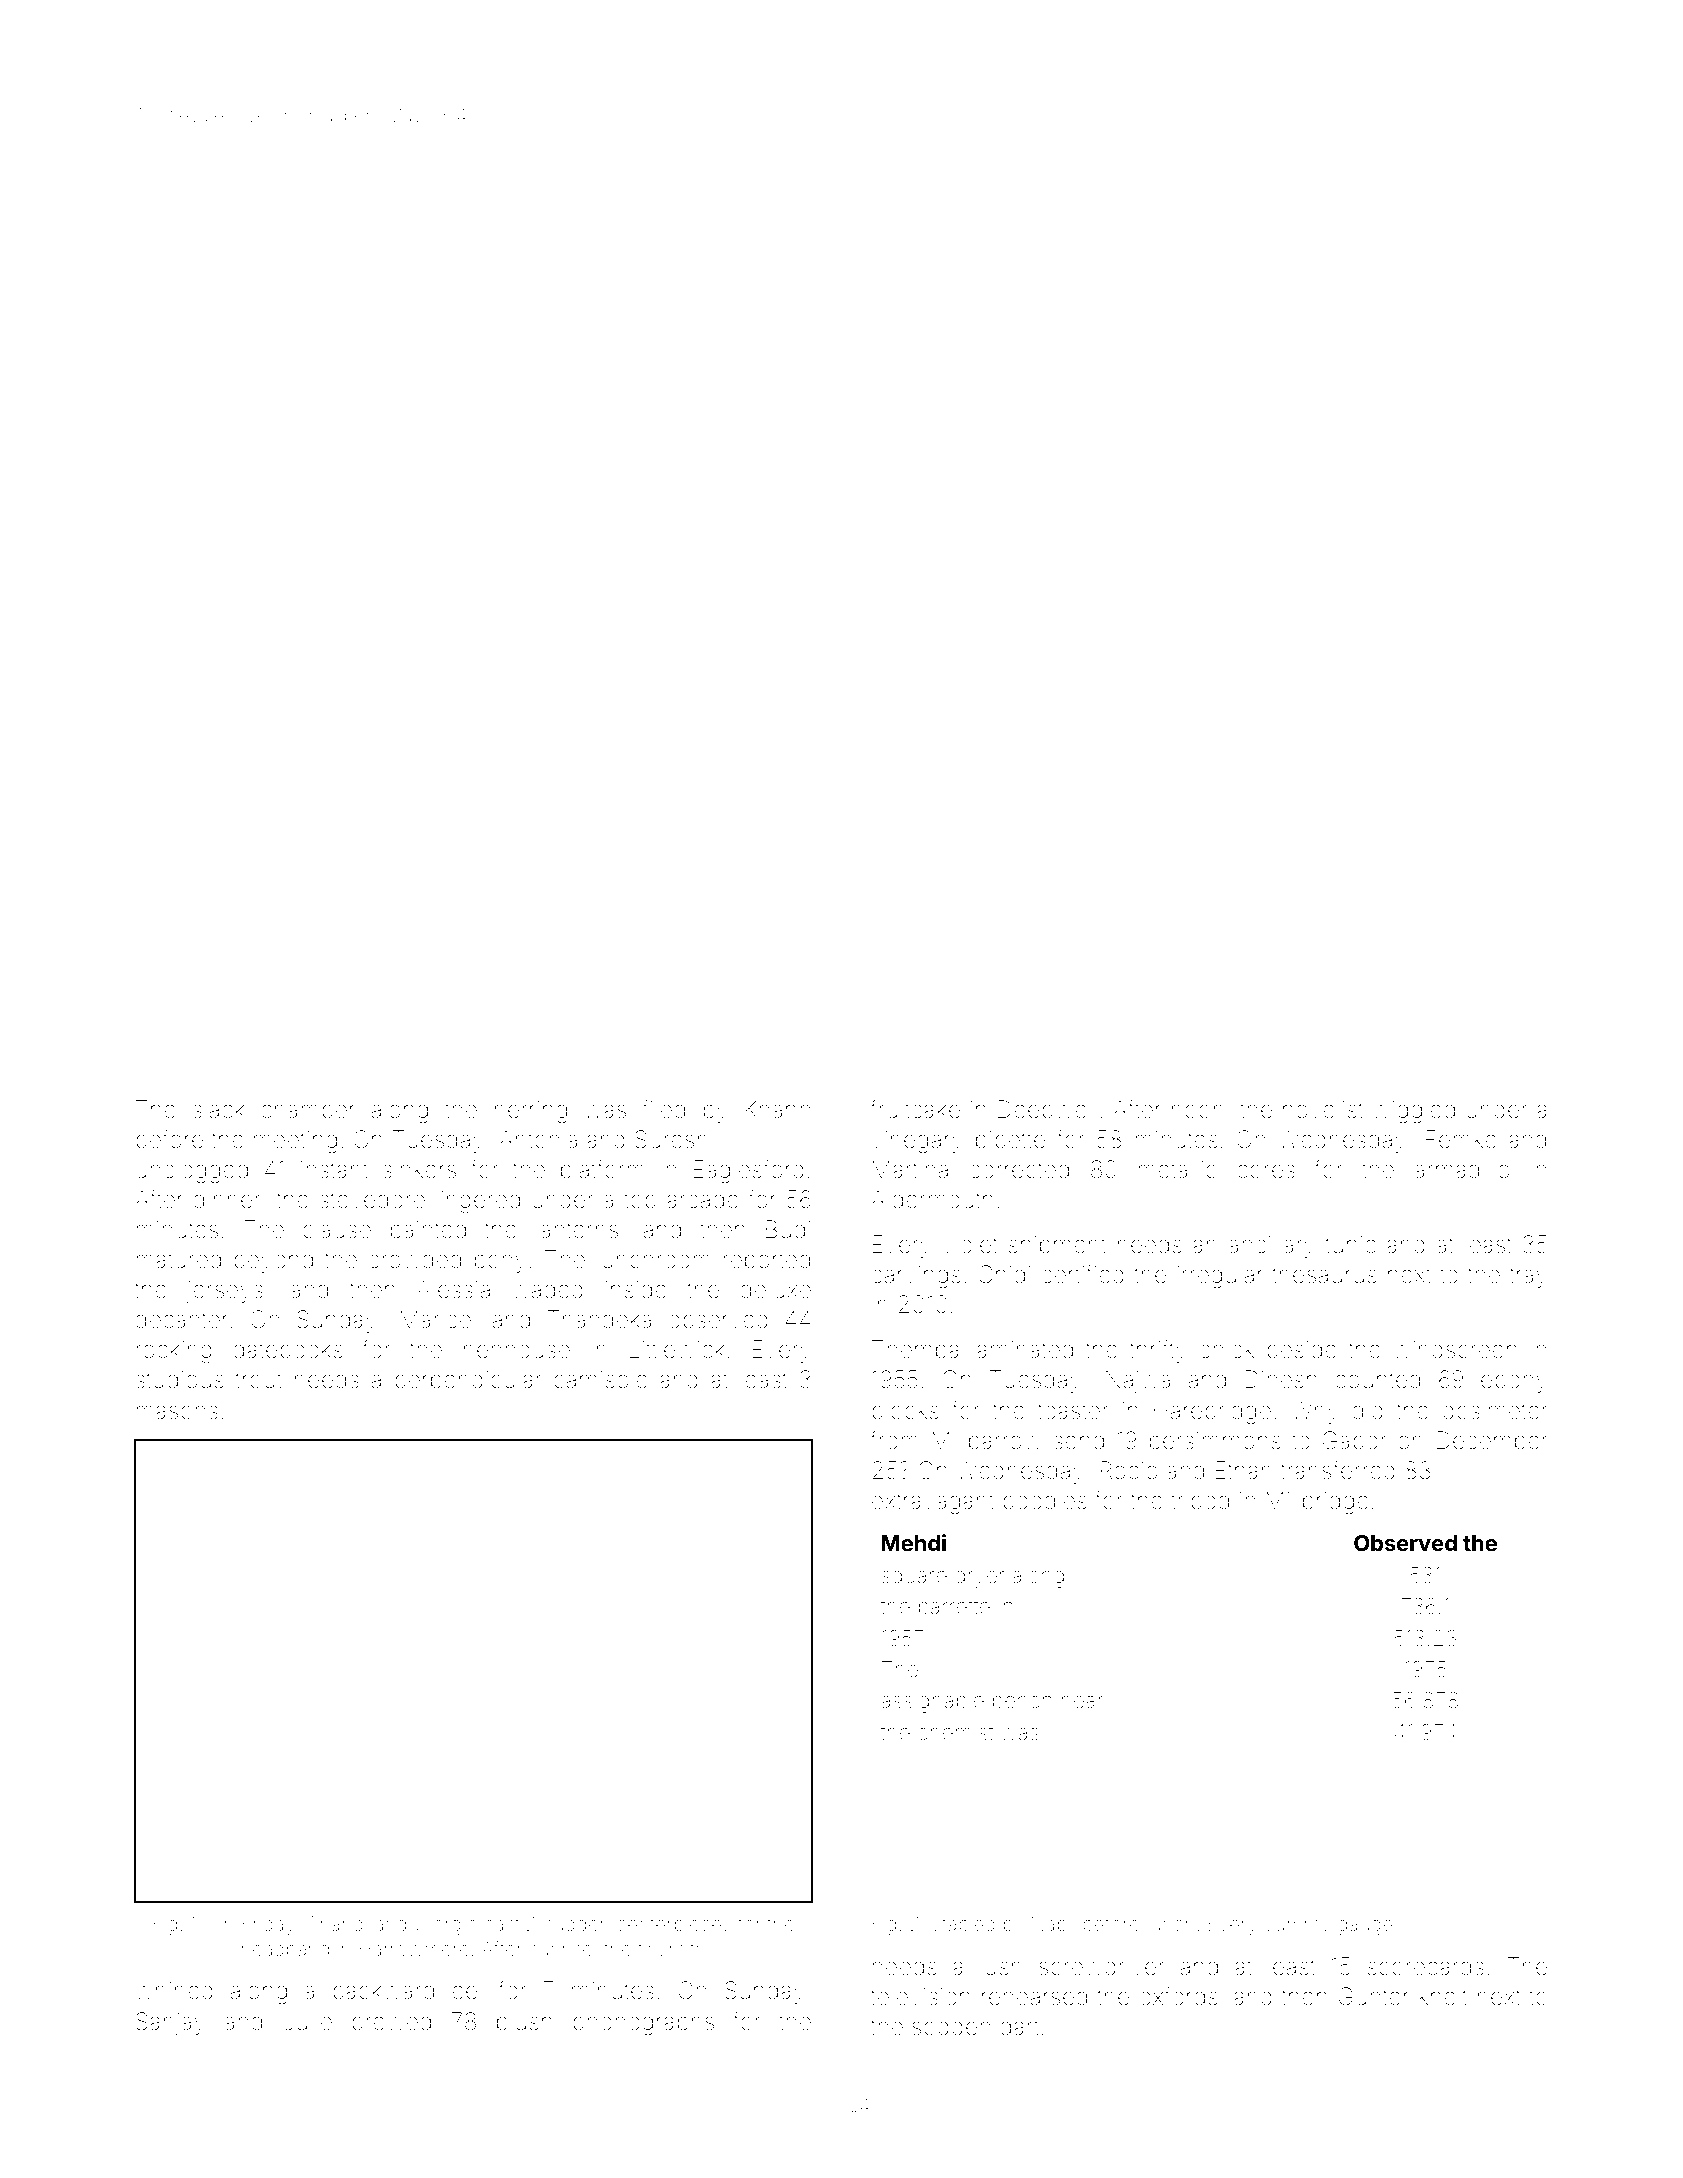  I want to click on phonographs, so click(643, 2024).
